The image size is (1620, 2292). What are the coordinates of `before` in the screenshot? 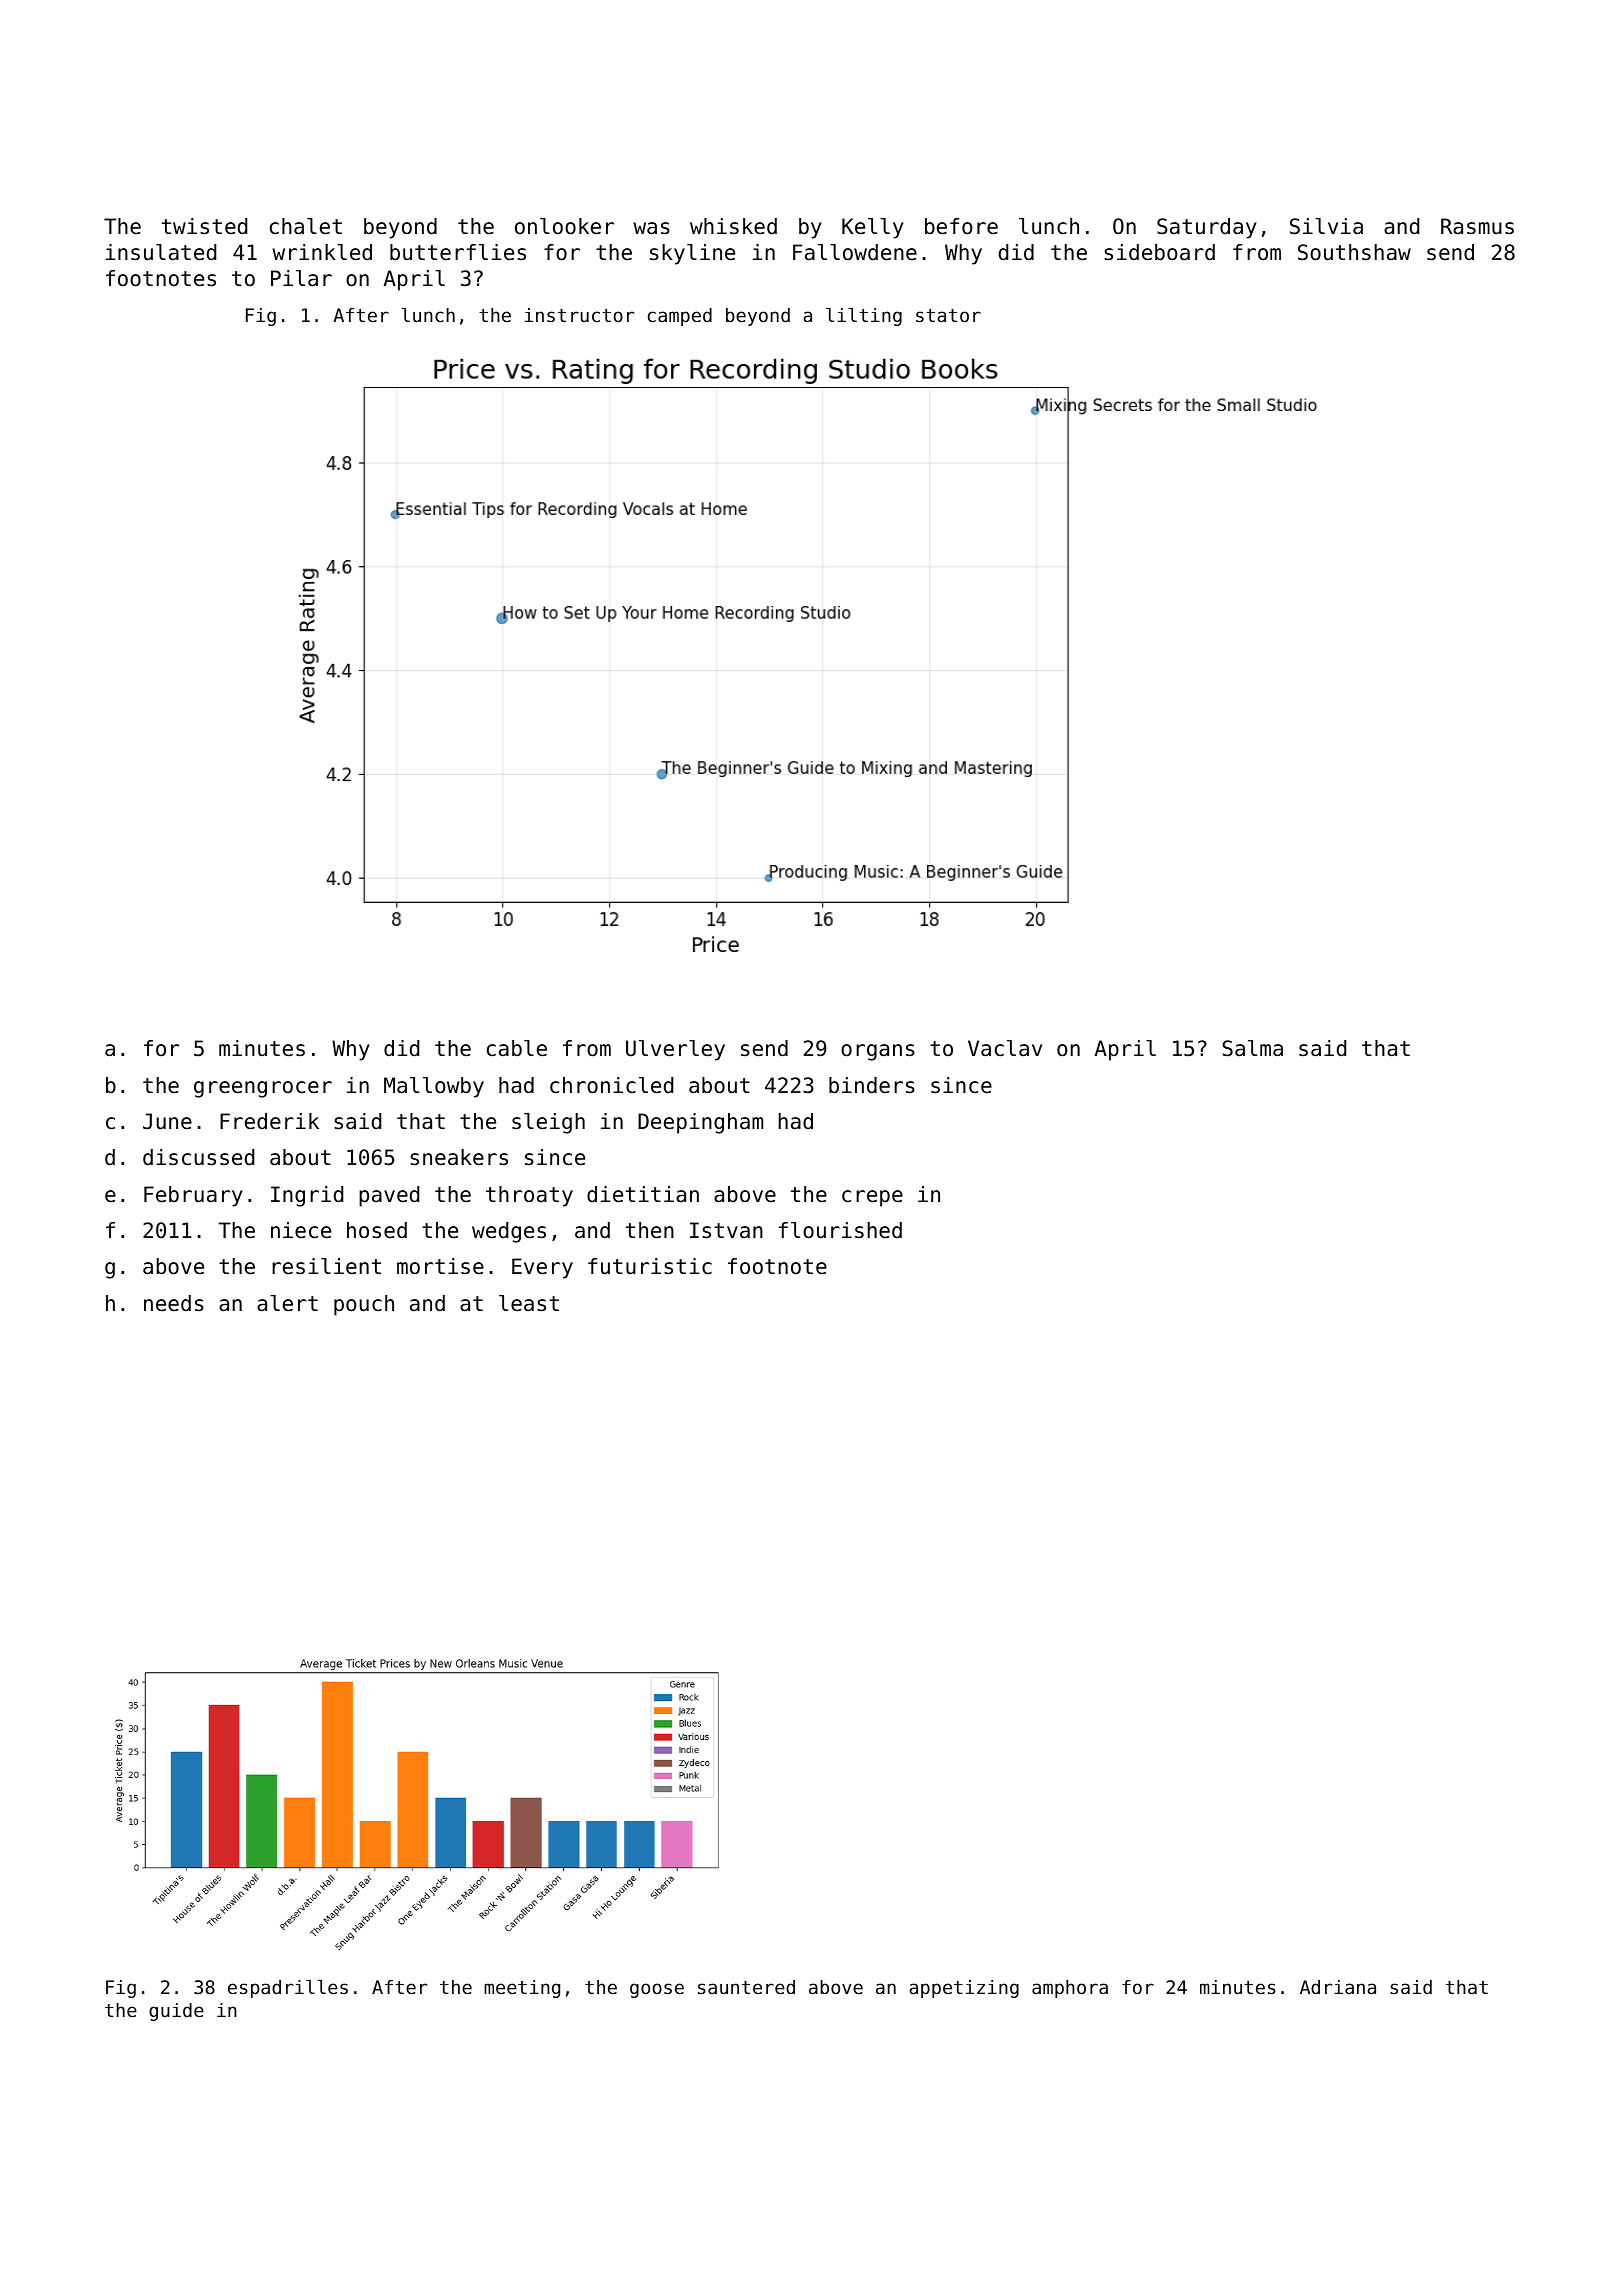 It's located at (961, 226).
